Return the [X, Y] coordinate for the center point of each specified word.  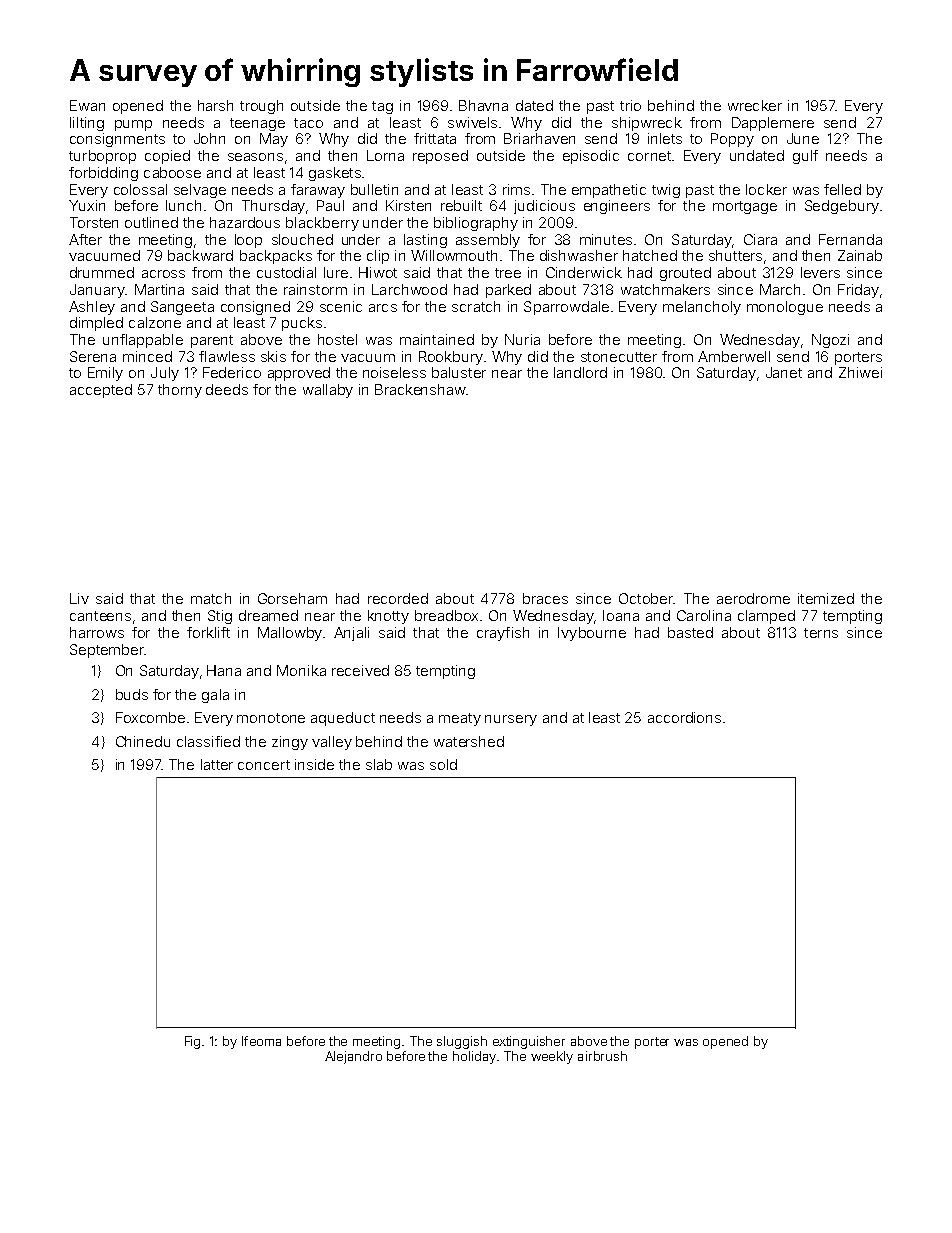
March [780, 289]
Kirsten [408, 205]
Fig [192, 1042]
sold [443, 764]
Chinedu [143, 741]
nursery [511, 720]
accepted [101, 391]
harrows [97, 632]
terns [821, 633]
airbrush [602, 1056]
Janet [784, 372]
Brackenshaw [420, 389]
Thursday [273, 207]
